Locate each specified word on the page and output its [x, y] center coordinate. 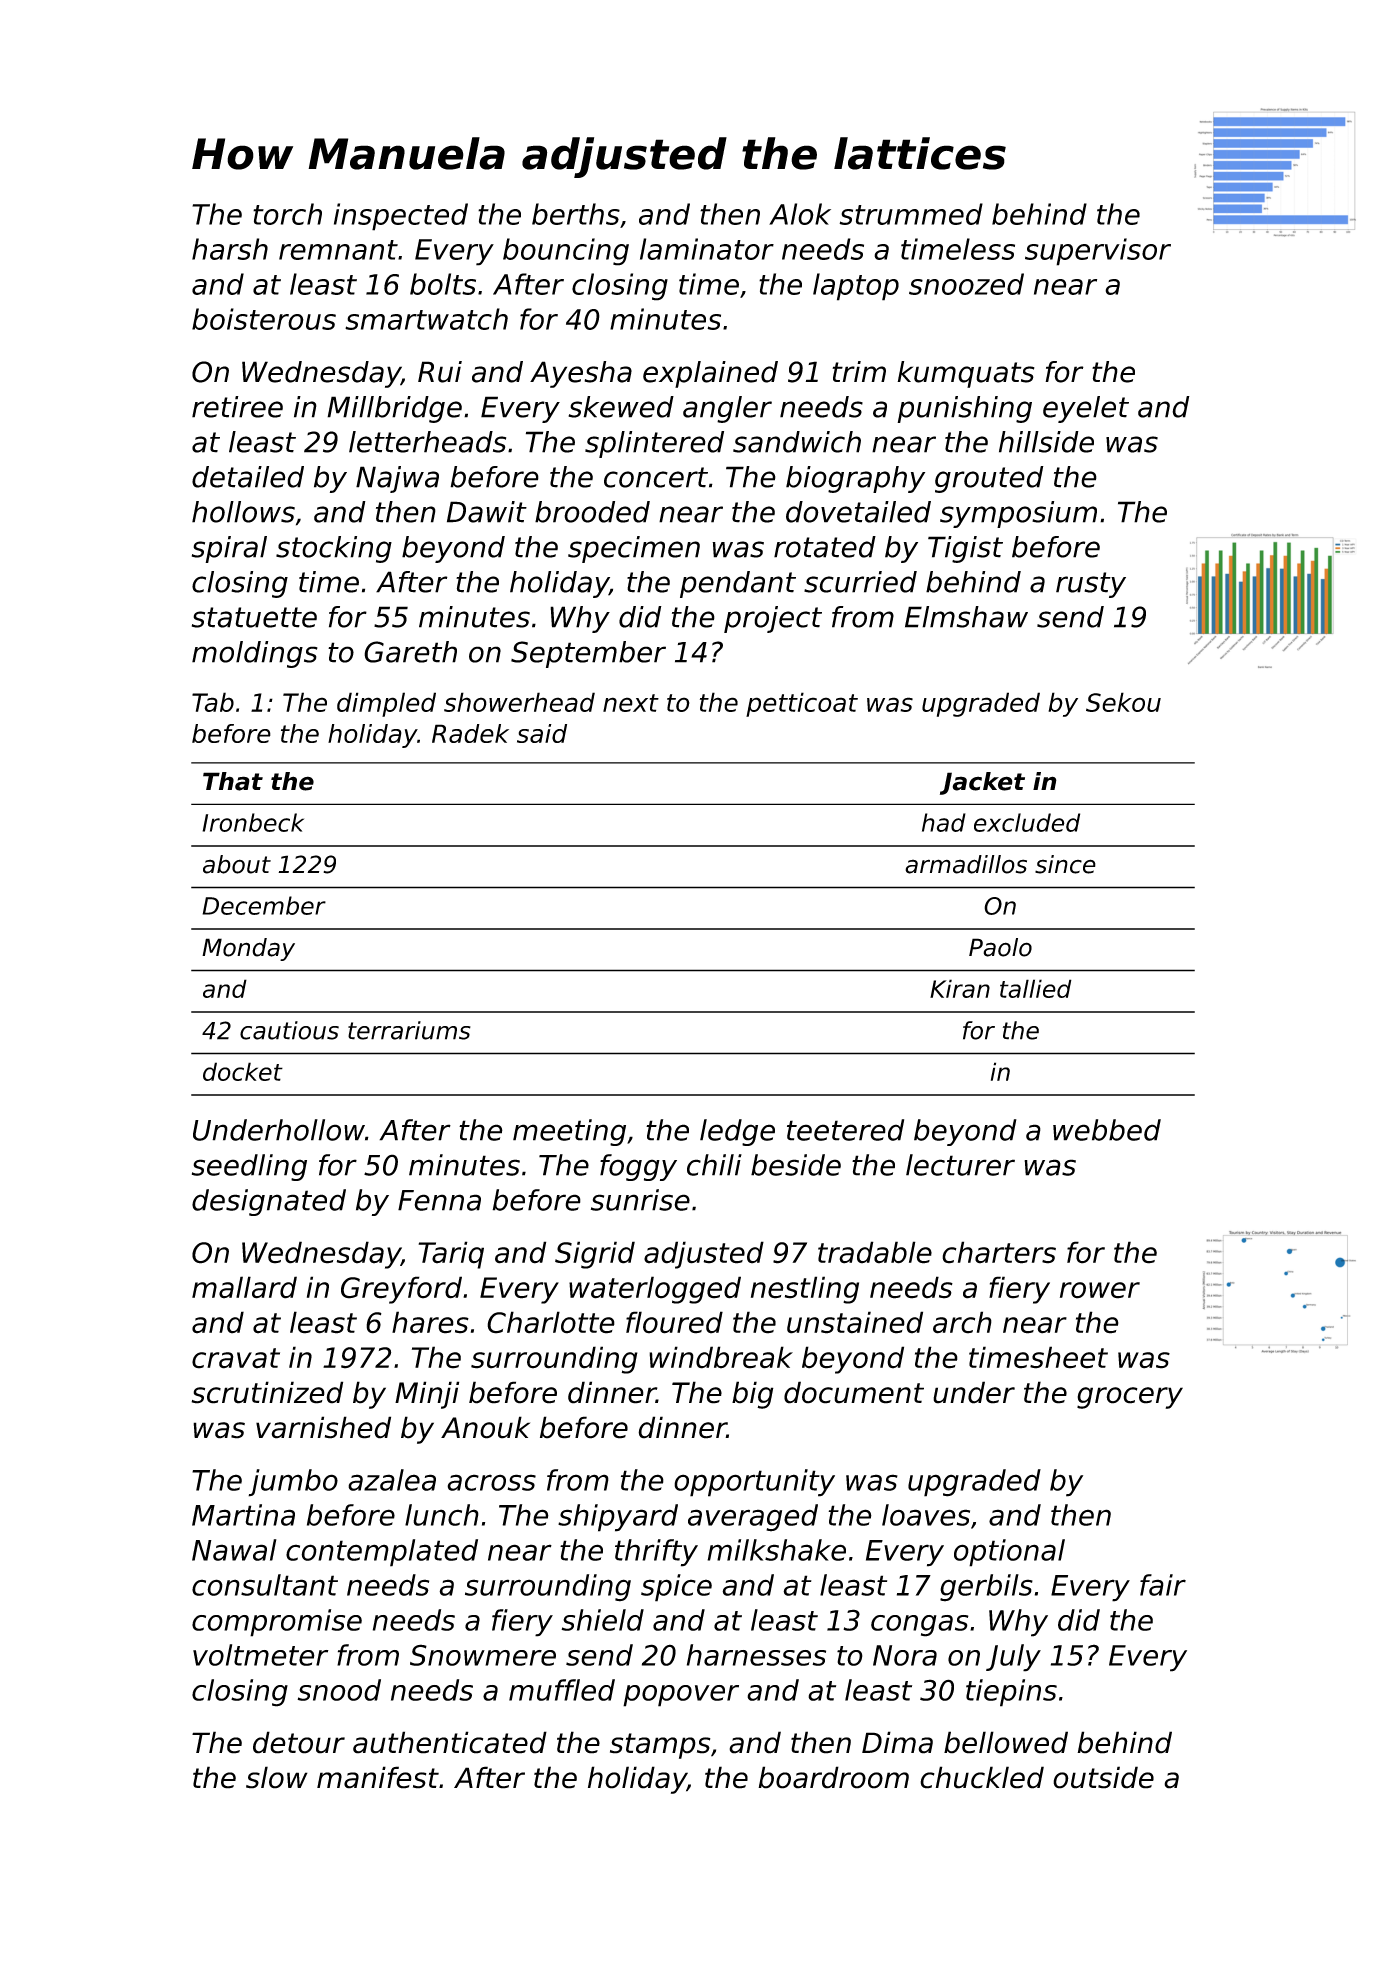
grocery [1130, 1398]
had [944, 822]
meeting [569, 1132]
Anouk [485, 1427]
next [631, 703]
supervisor [1098, 252]
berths [576, 214]
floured [674, 1322]
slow [277, 1777]
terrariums [409, 1030]
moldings [255, 654]
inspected [401, 217]
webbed [1107, 1130]
